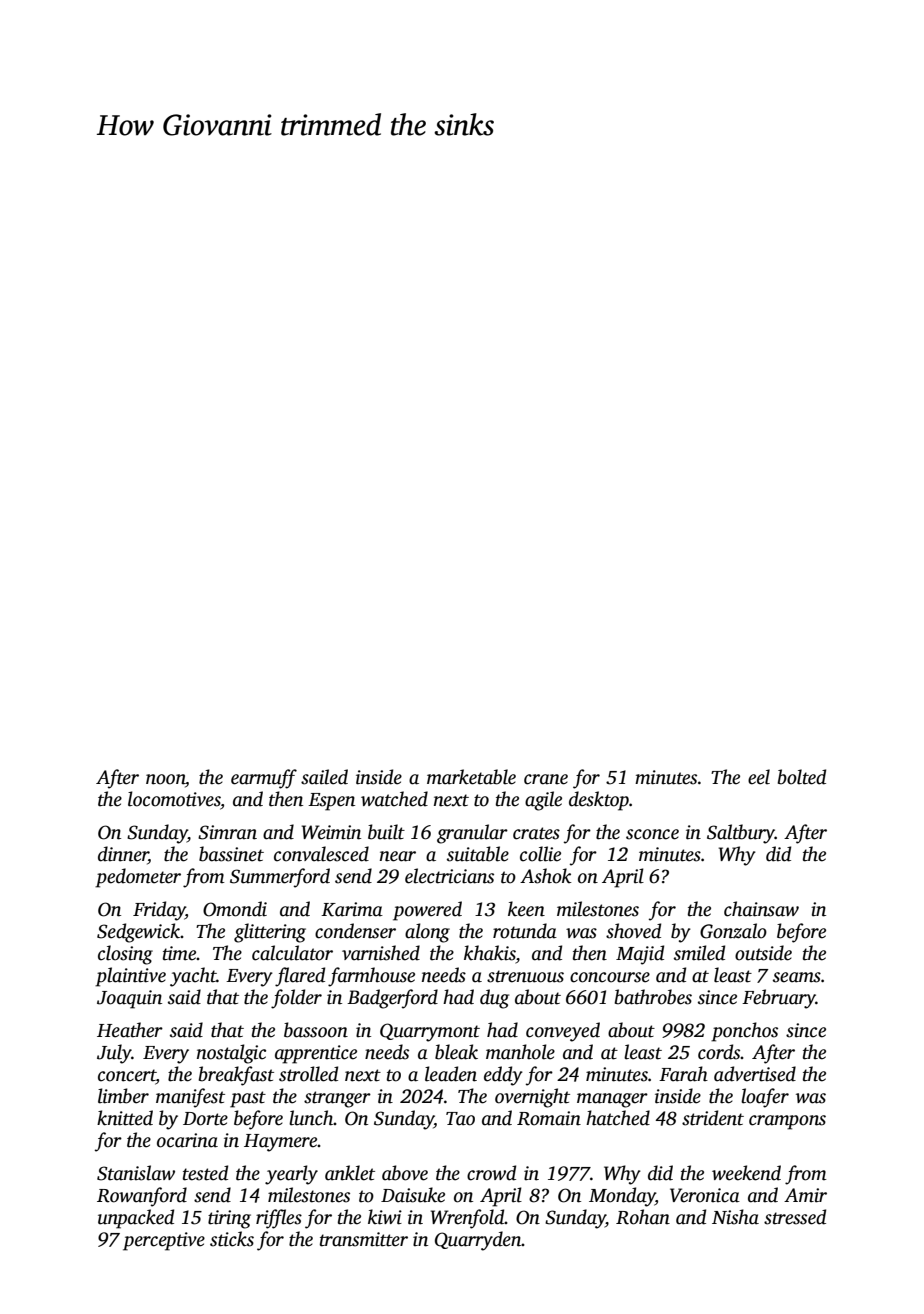 The image size is (924, 1314). I want to click on noon, so click(165, 779).
